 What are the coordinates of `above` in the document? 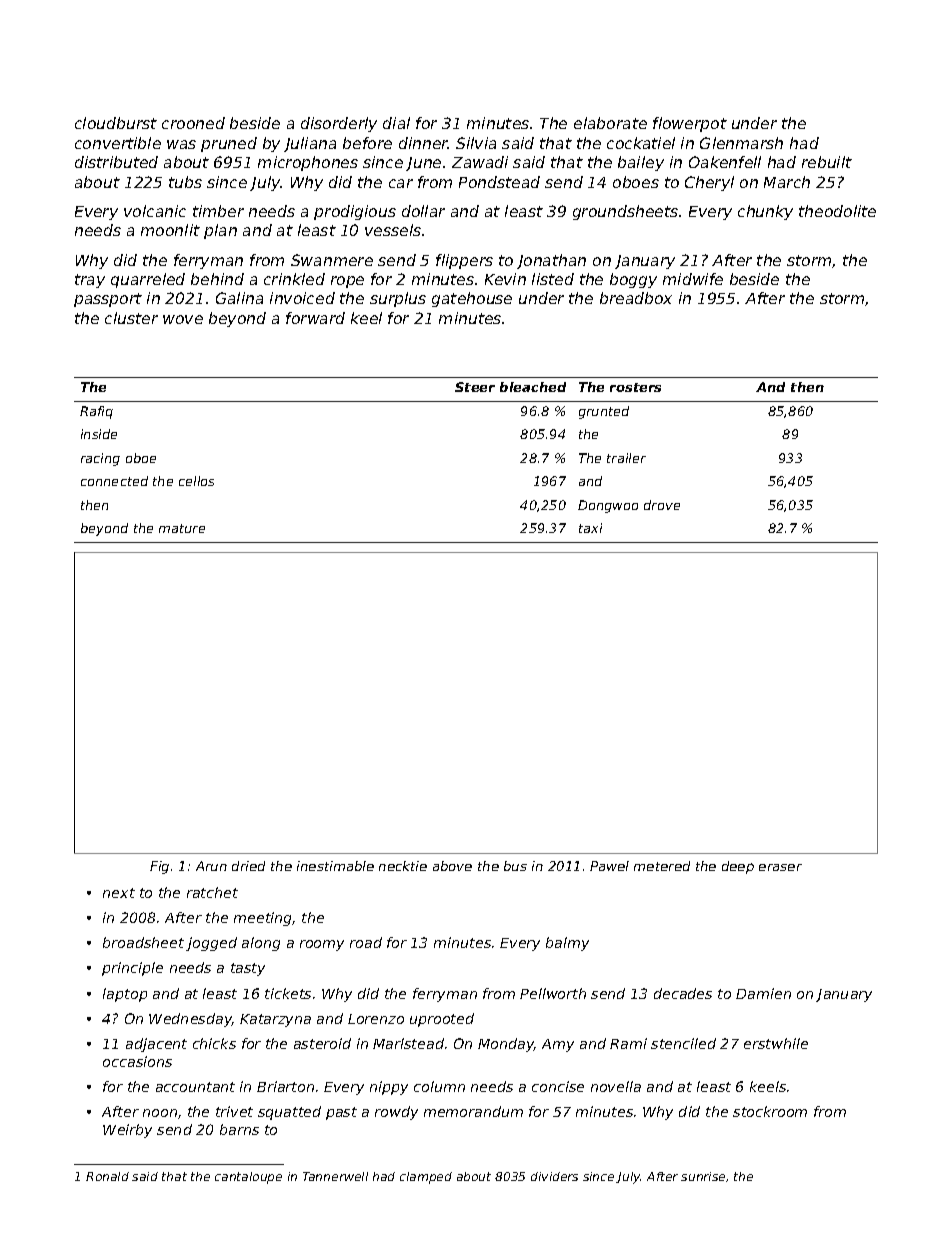 It's located at (452, 866).
